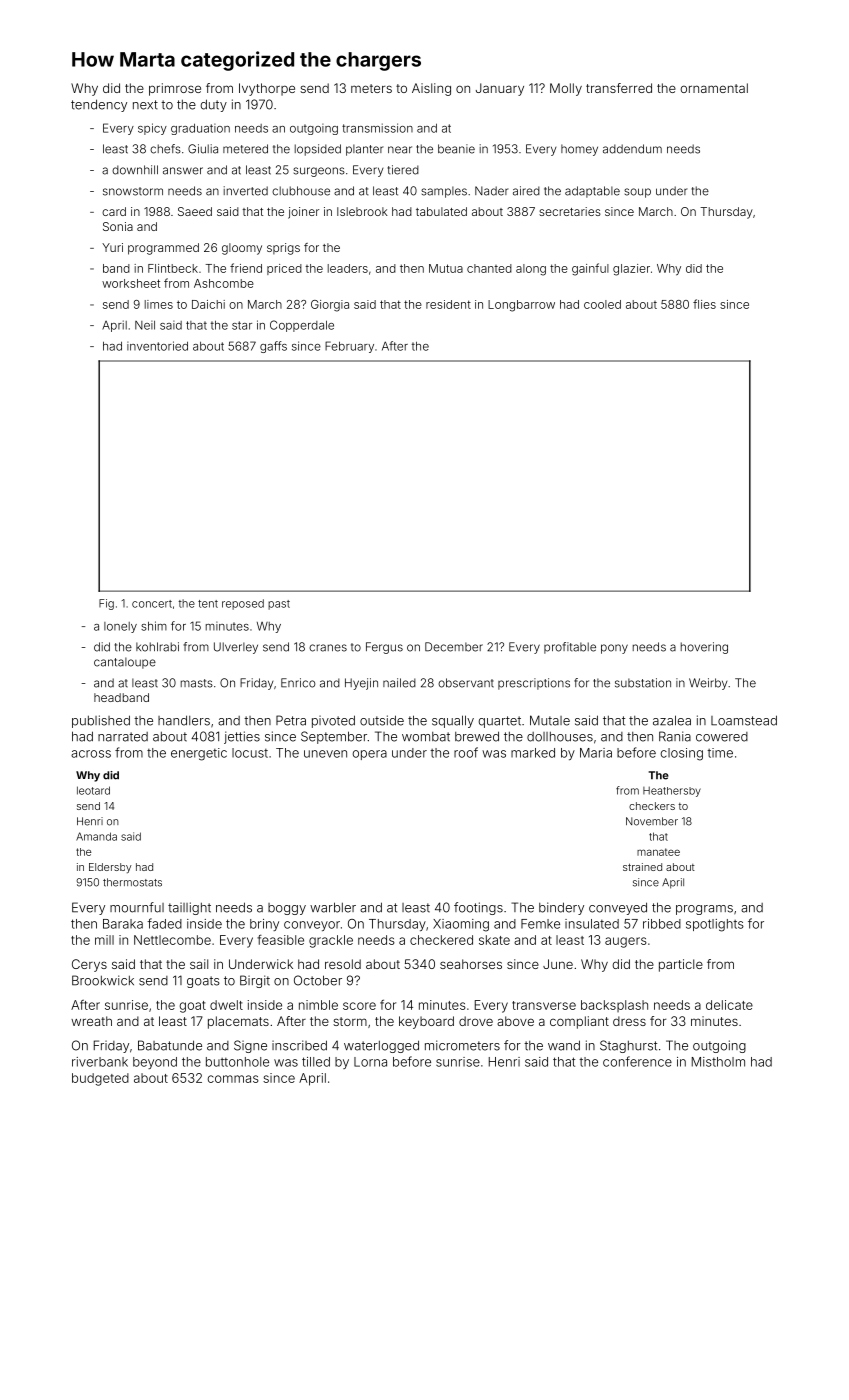  Describe the element at coordinates (164, 923) in the document. I see `faded` at that location.
